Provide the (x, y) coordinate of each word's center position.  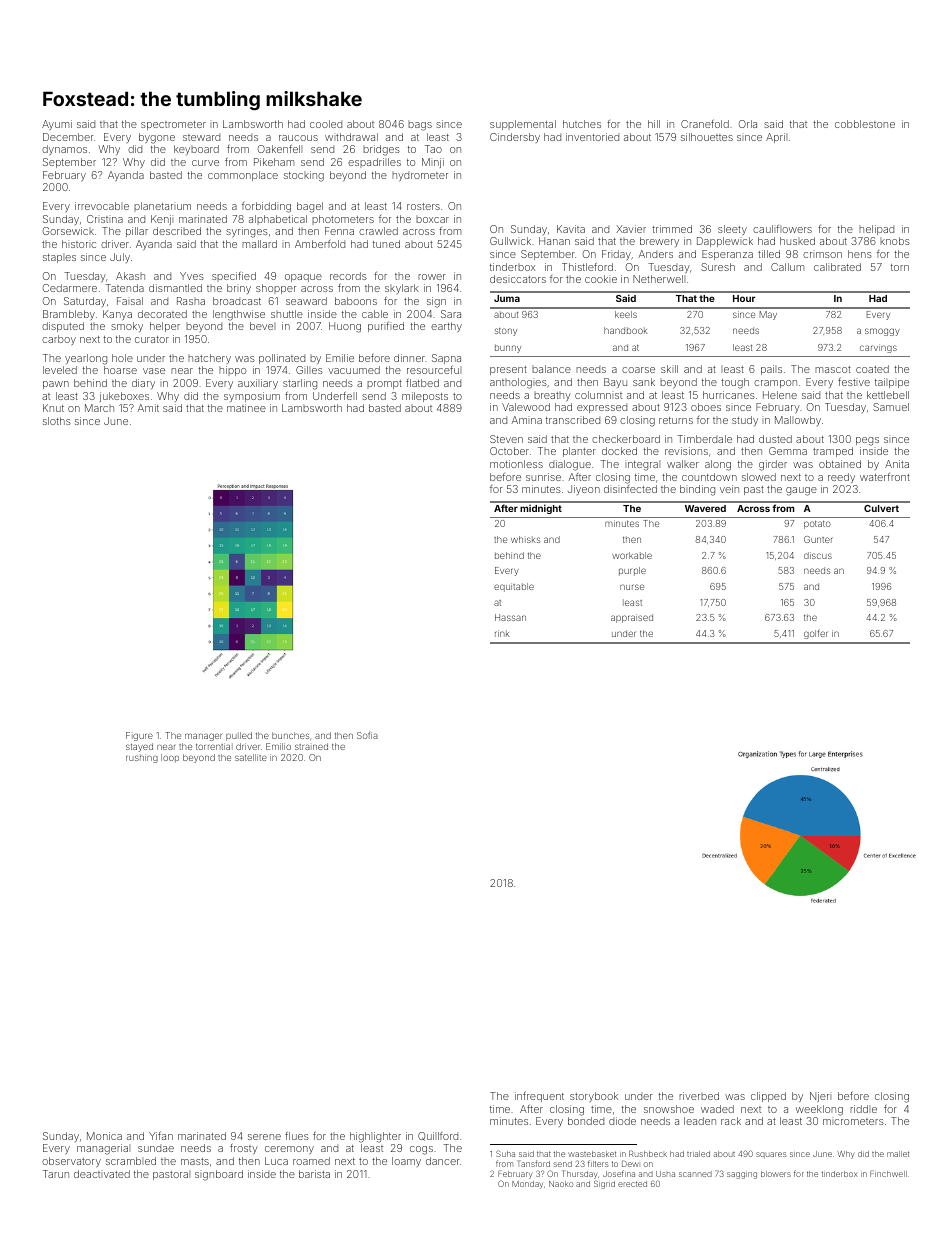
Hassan (510, 617)
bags (420, 126)
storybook (594, 1097)
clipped (768, 1097)
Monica (104, 1136)
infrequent (539, 1096)
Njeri (820, 1097)
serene (264, 1137)
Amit (148, 408)
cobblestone (865, 124)
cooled (326, 124)
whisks (526, 539)
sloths (57, 421)
